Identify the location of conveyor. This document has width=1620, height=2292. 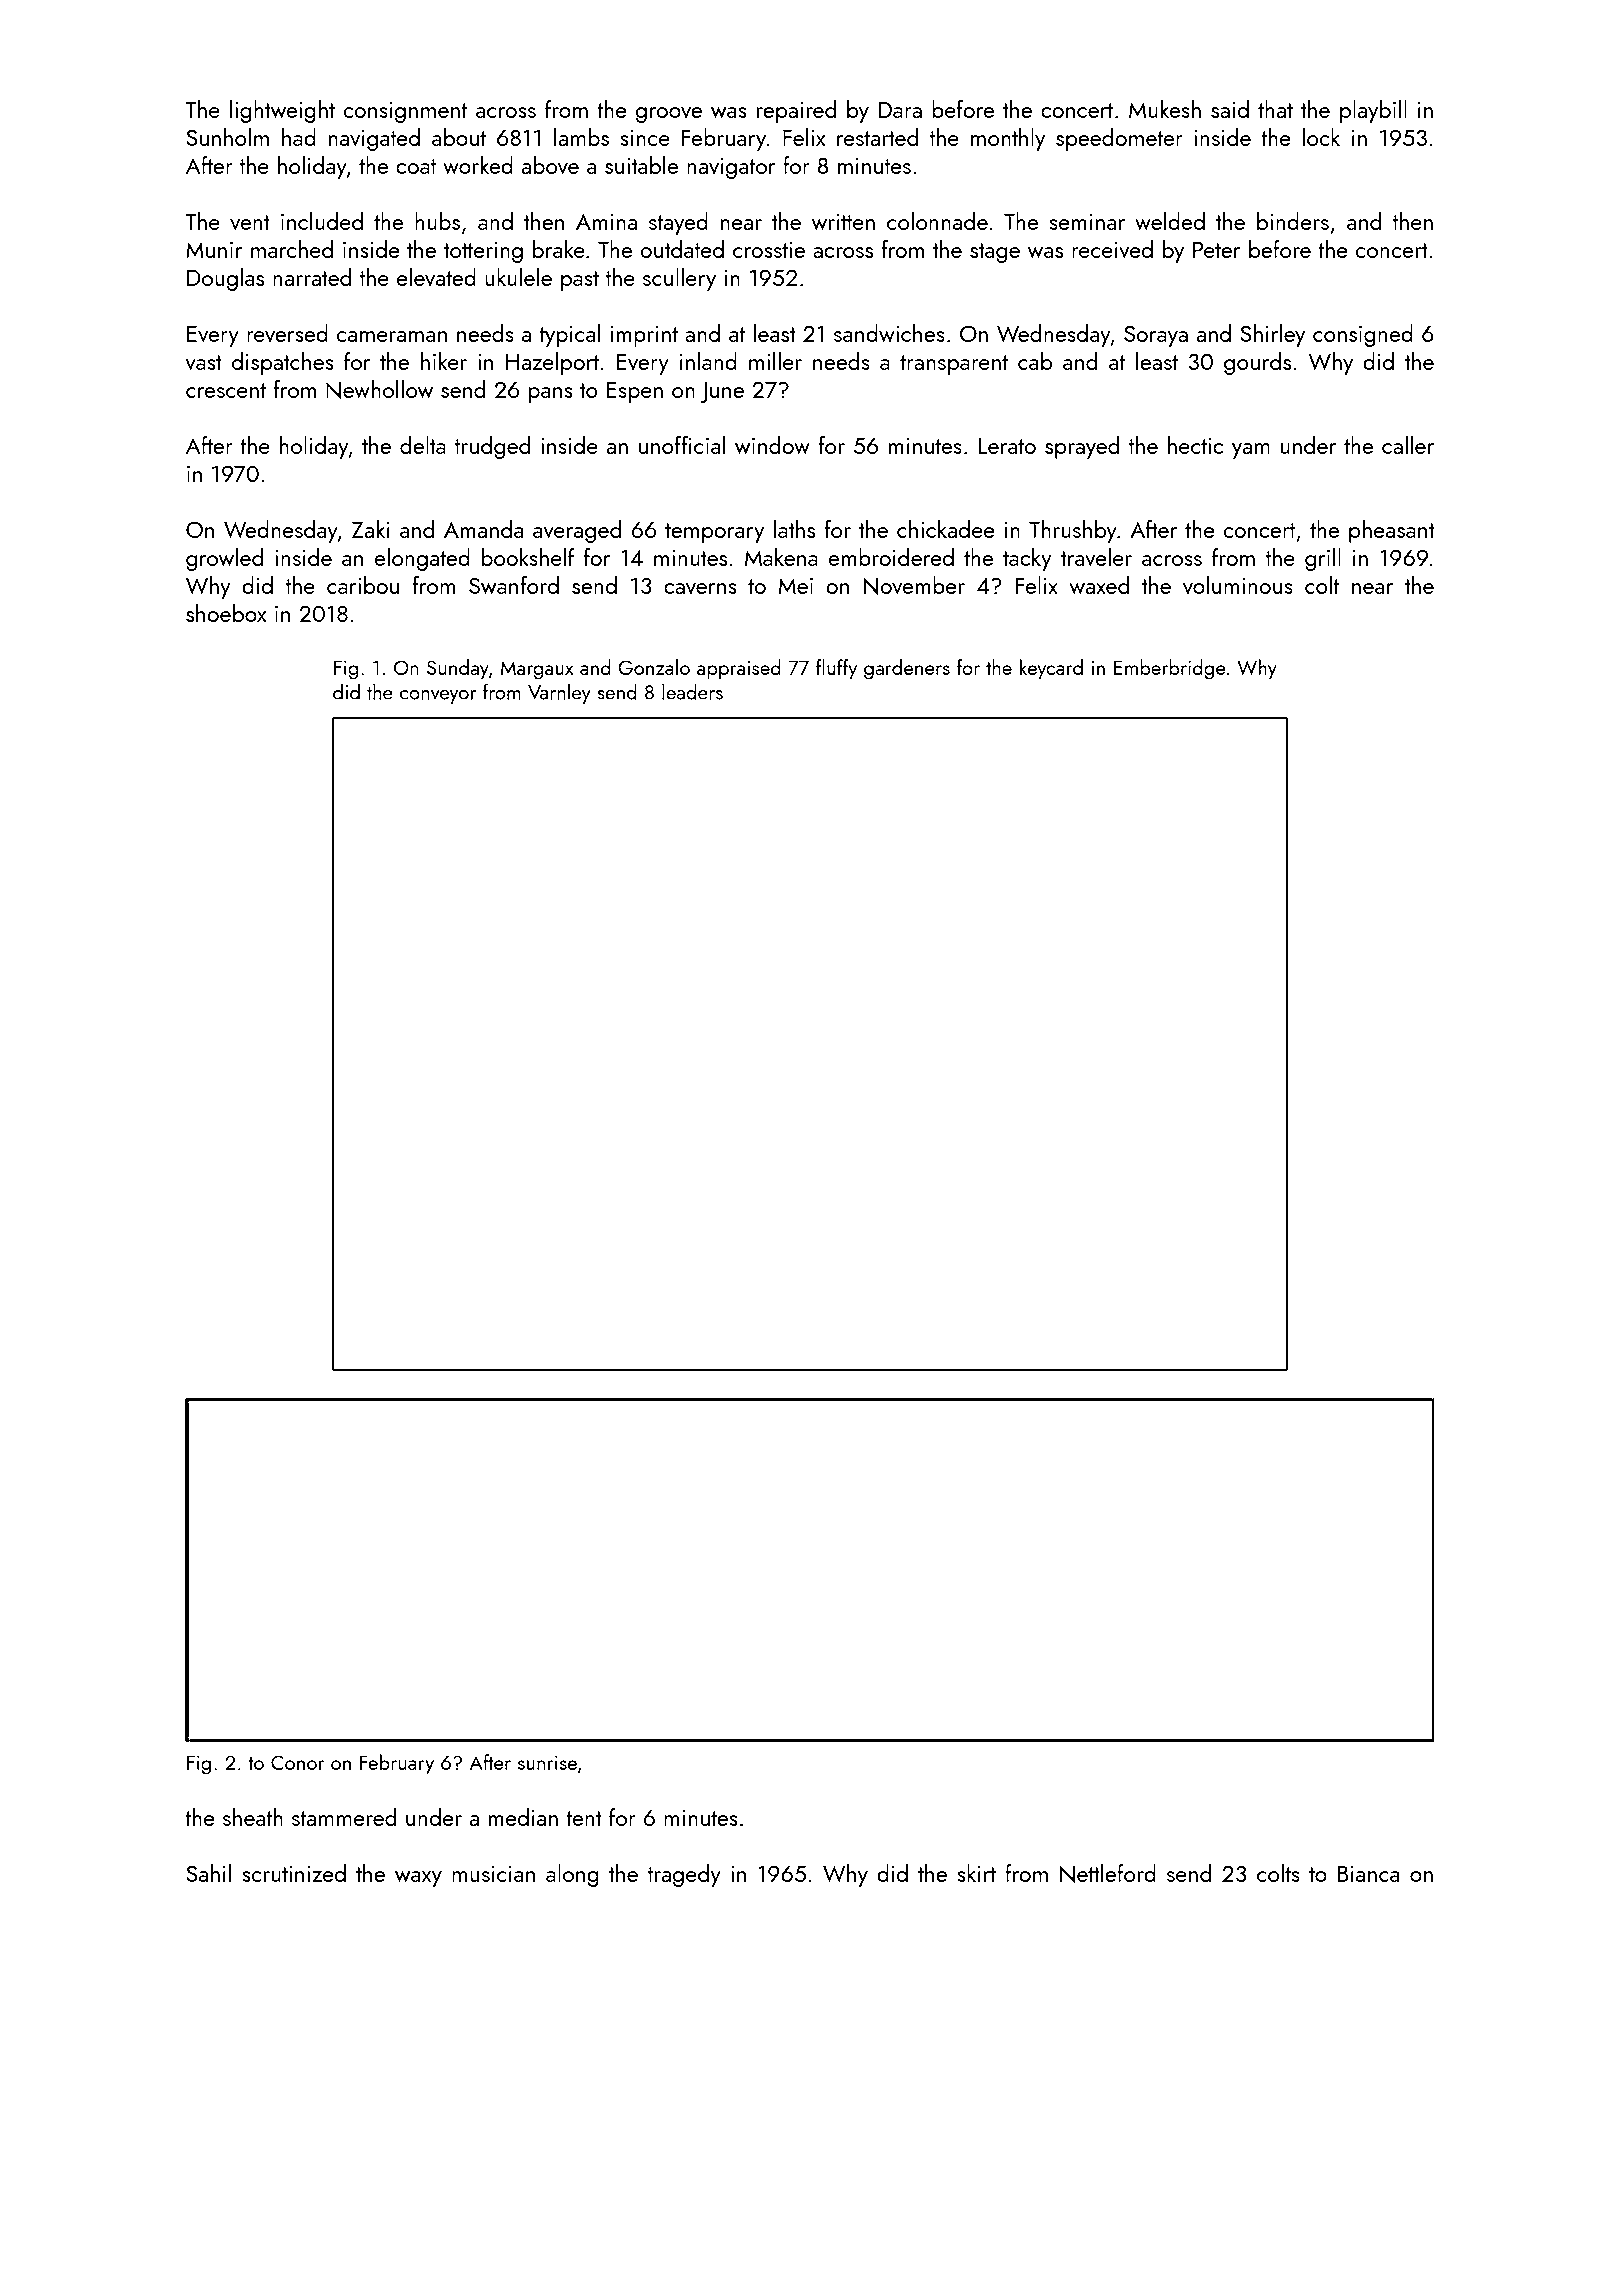
(438, 697).
